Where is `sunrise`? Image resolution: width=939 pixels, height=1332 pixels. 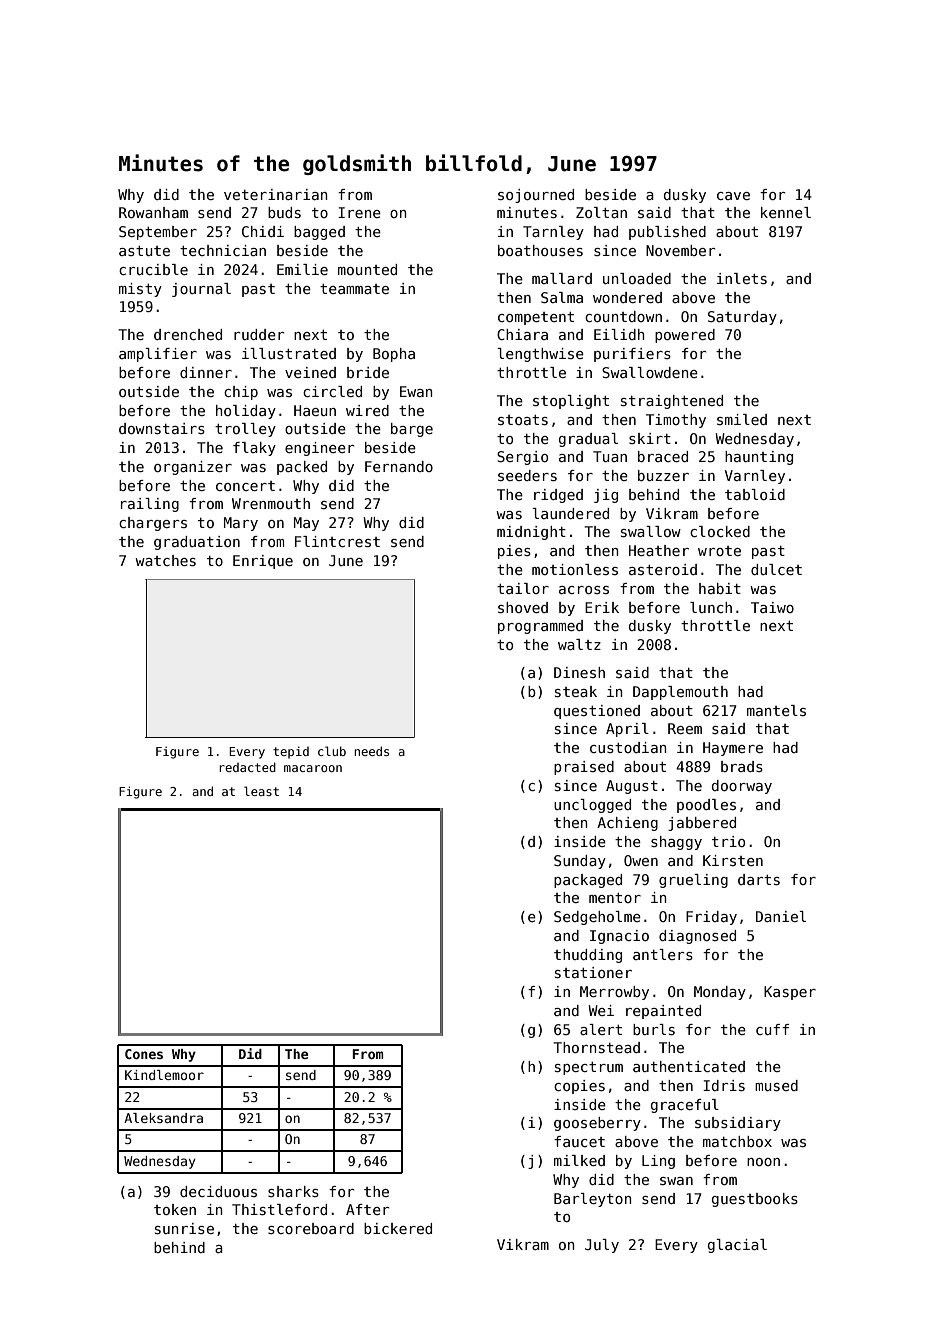
sunrise is located at coordinates (184, 1228).
